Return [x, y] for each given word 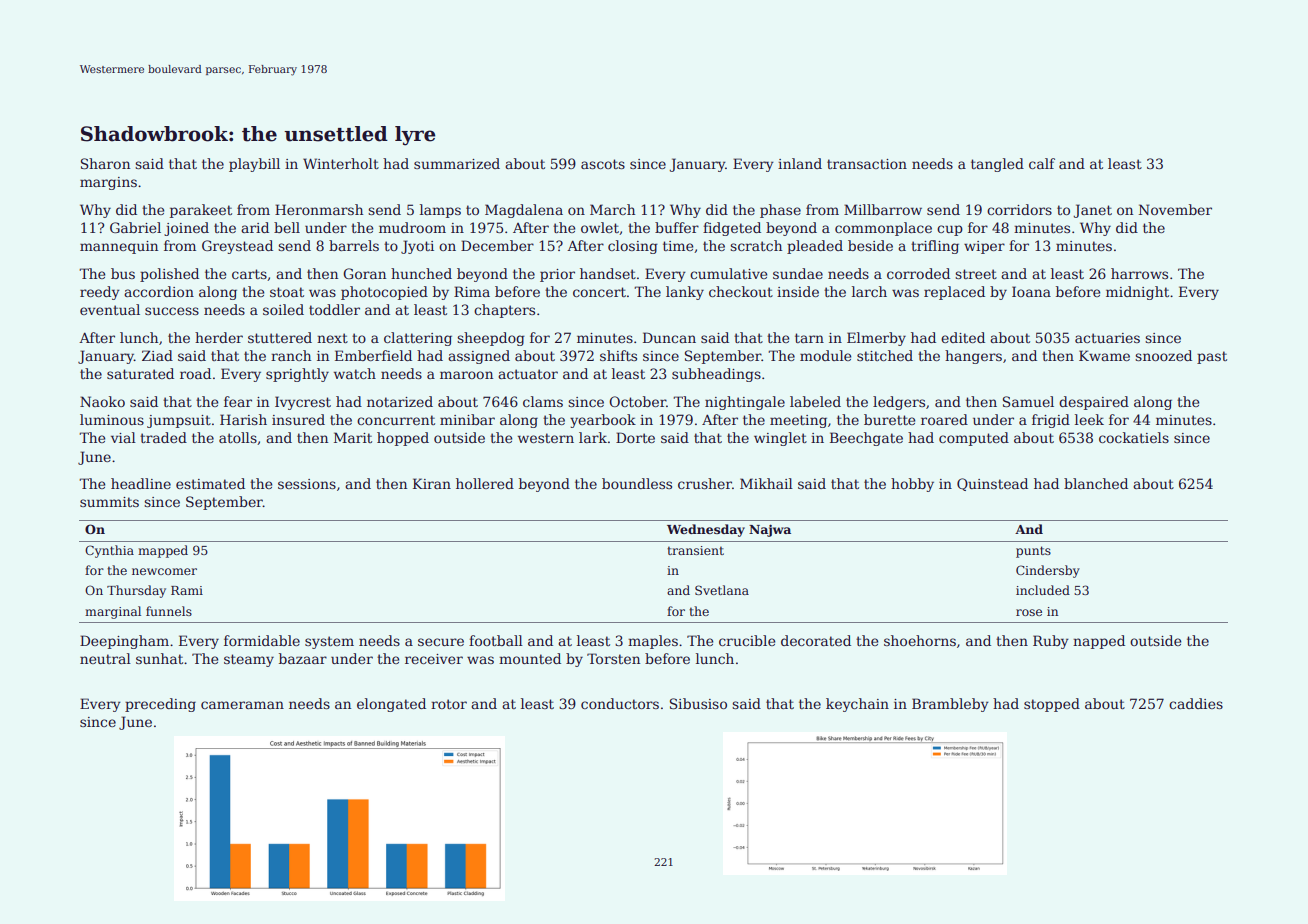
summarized [457, 163]
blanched [1096, 483]
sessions [307, 484]
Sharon [105, 163]
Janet [1092, 211]
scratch [756, 245]
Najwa [770, 530]
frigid [1051, 421]
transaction [867, 164]
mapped [163, 551]
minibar [467, 419]
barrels [354, 245]
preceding [160, 705]
